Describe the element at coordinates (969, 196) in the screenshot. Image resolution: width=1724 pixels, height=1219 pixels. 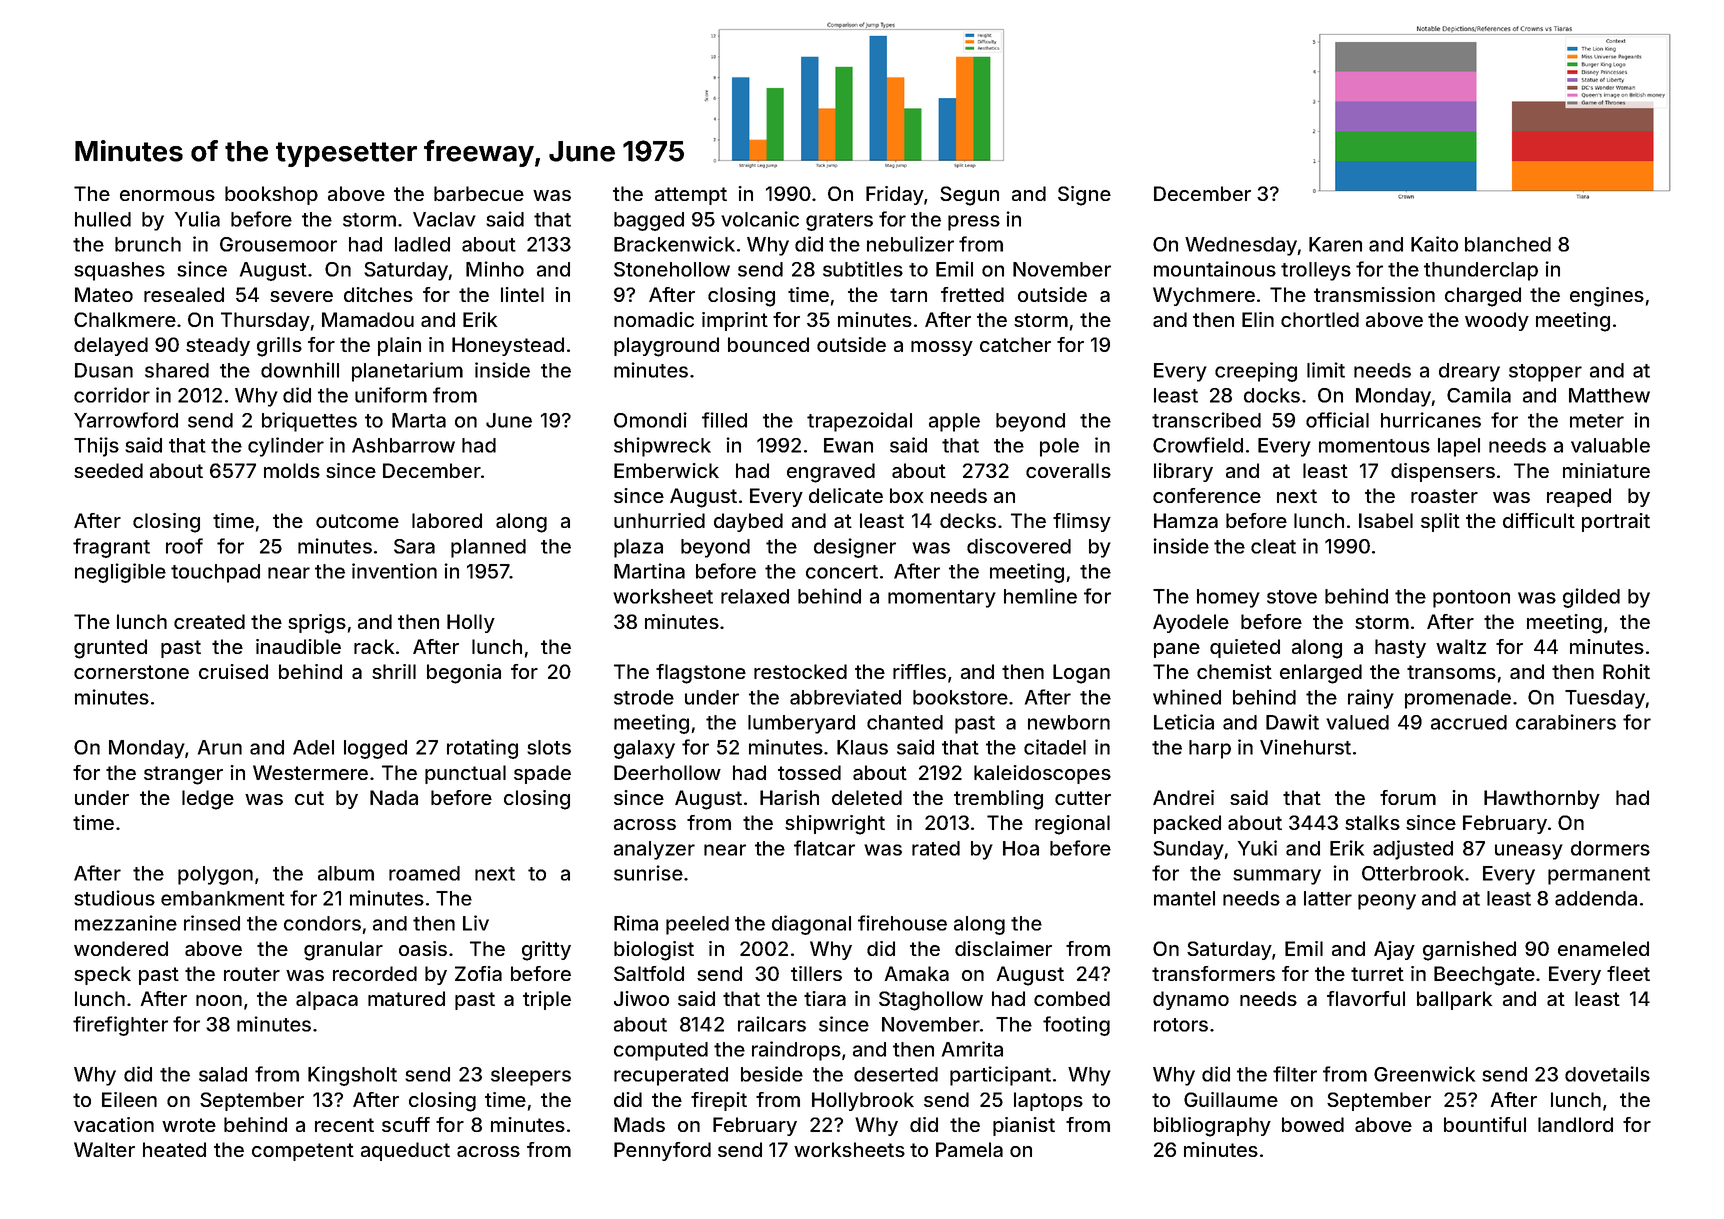
I see `Segun` at that location.
